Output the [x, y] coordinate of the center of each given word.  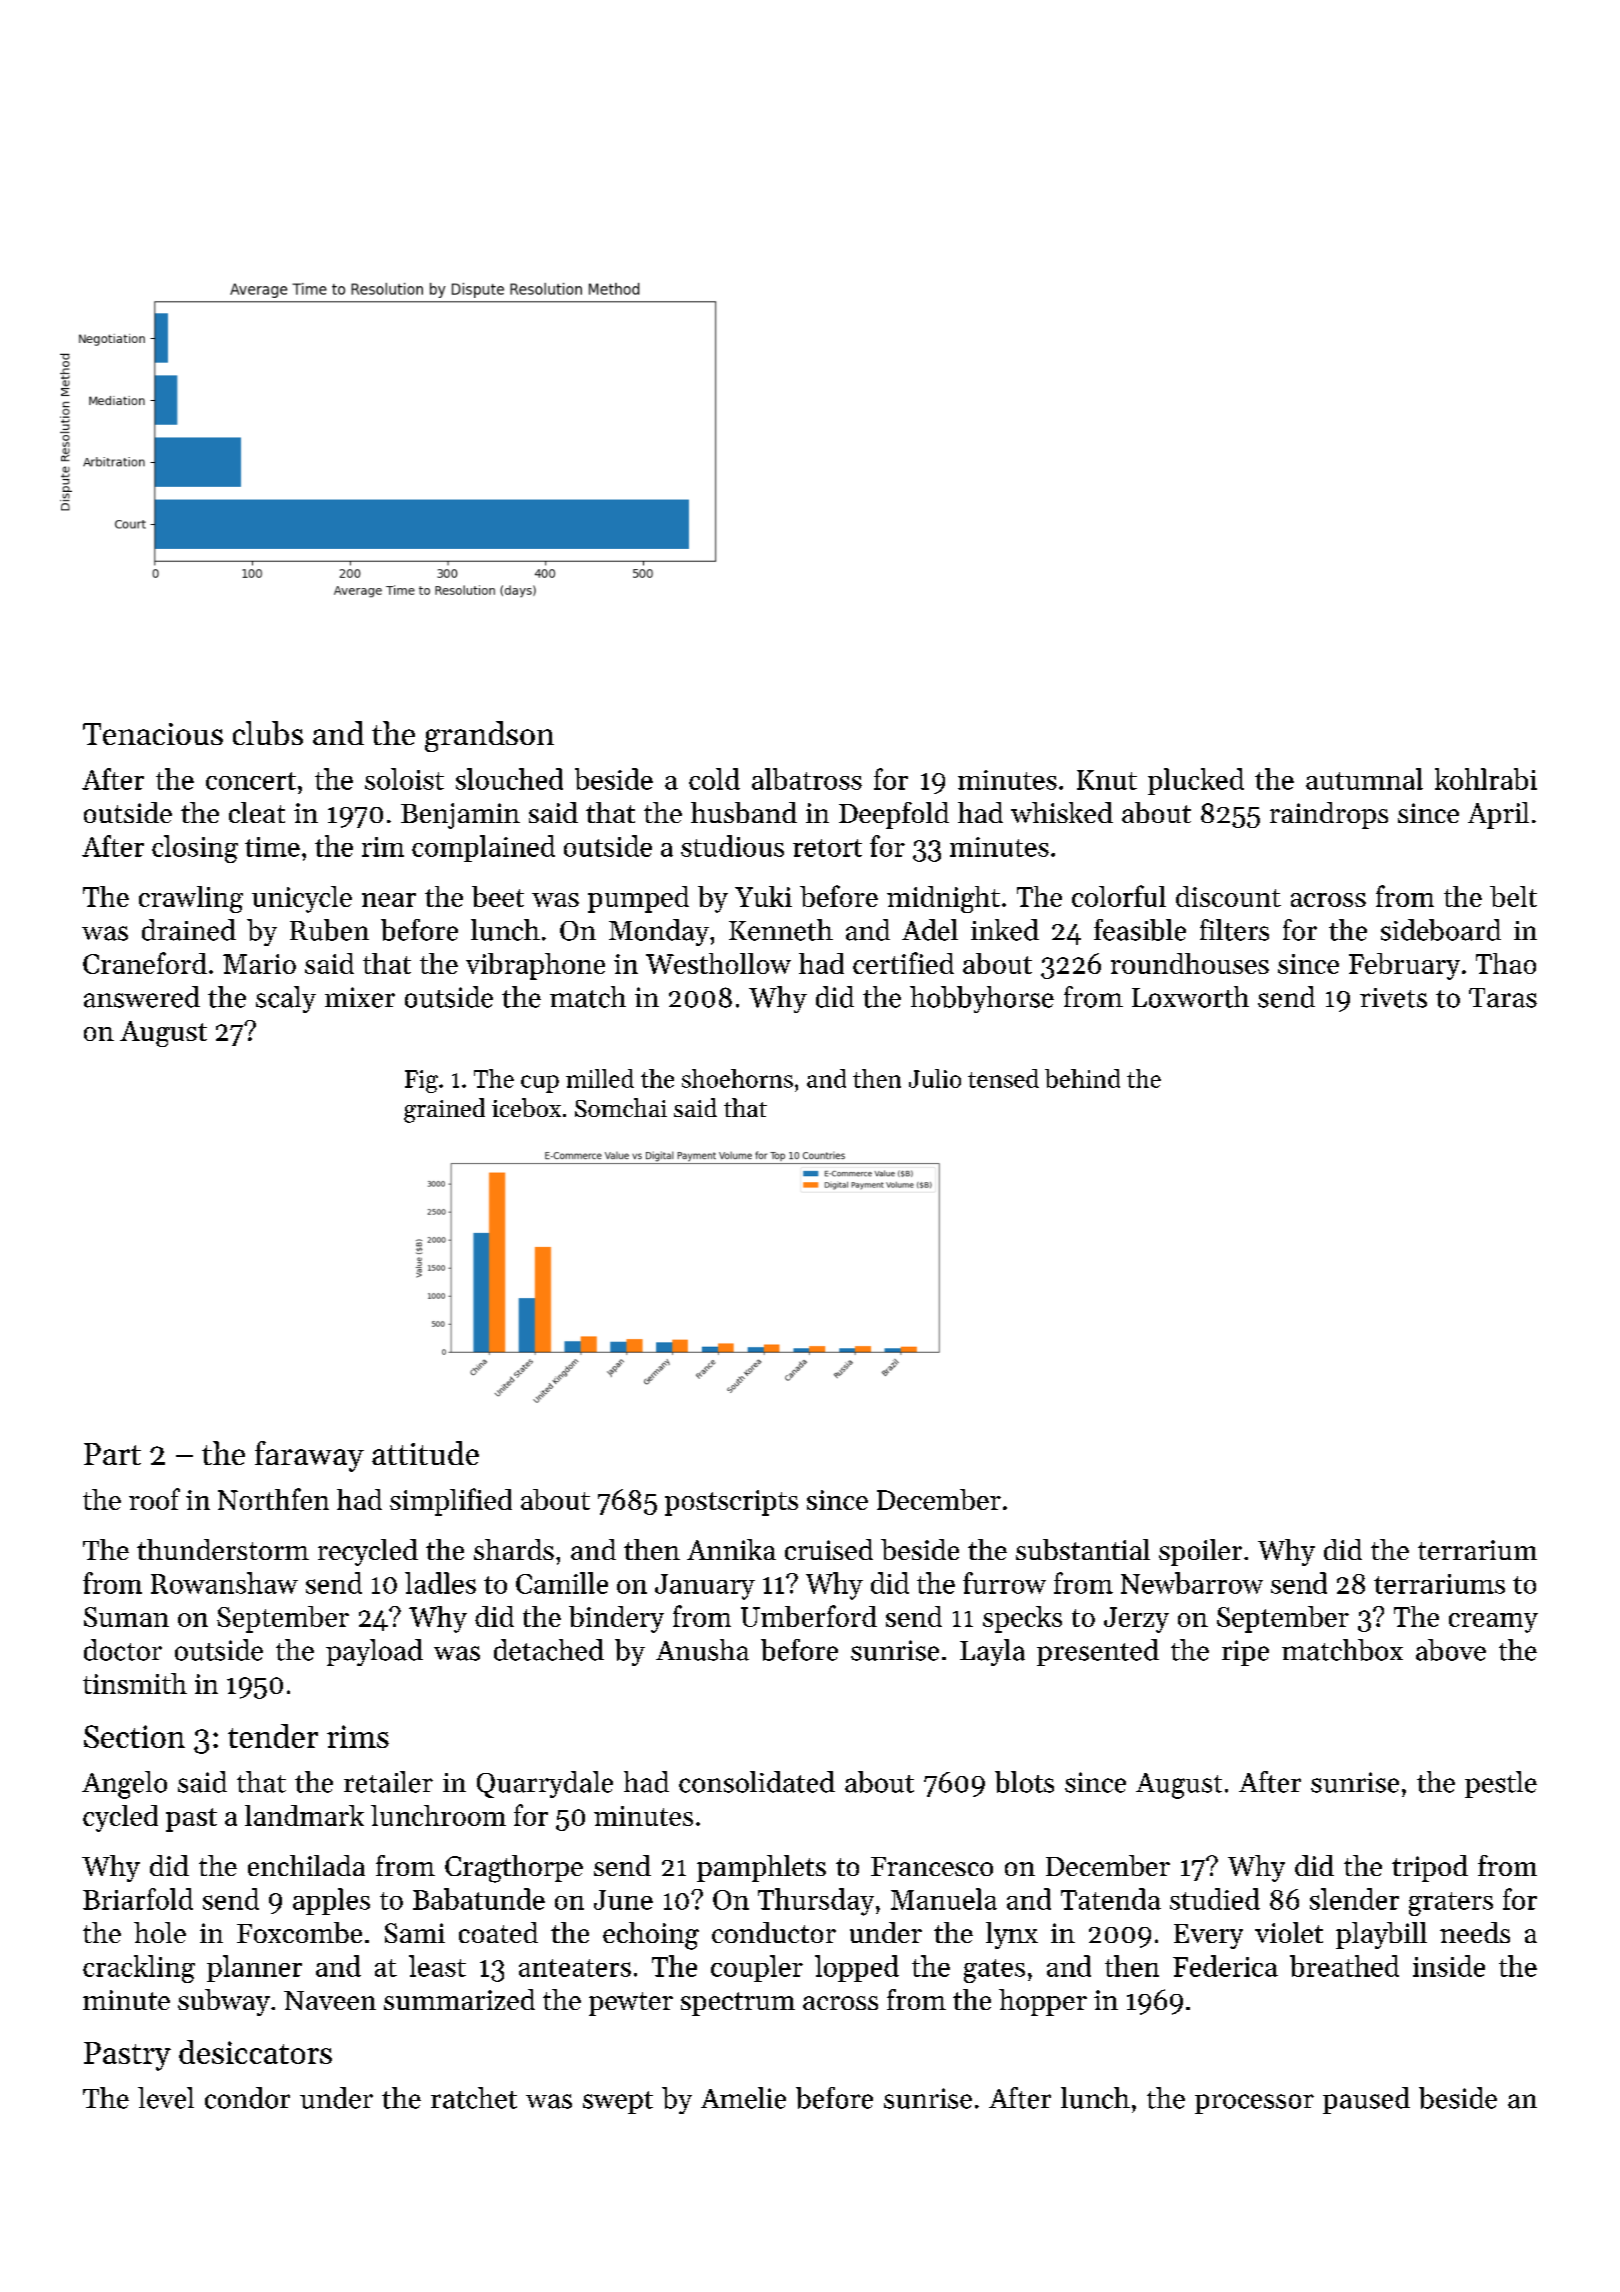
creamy [1493, 1623]
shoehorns [737, 1078]
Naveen [330, 2000]
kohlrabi [1486, 779]
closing [195, 849]
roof [154, 1499]
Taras [1503, 998]
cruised [829, 1549]
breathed [1344, 1966]
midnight [943, 899]
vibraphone [535, 966]
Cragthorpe [514, 1869]
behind [1082, 1078]
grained [444, 1110]
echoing [651, 1936]
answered [142, 997]
